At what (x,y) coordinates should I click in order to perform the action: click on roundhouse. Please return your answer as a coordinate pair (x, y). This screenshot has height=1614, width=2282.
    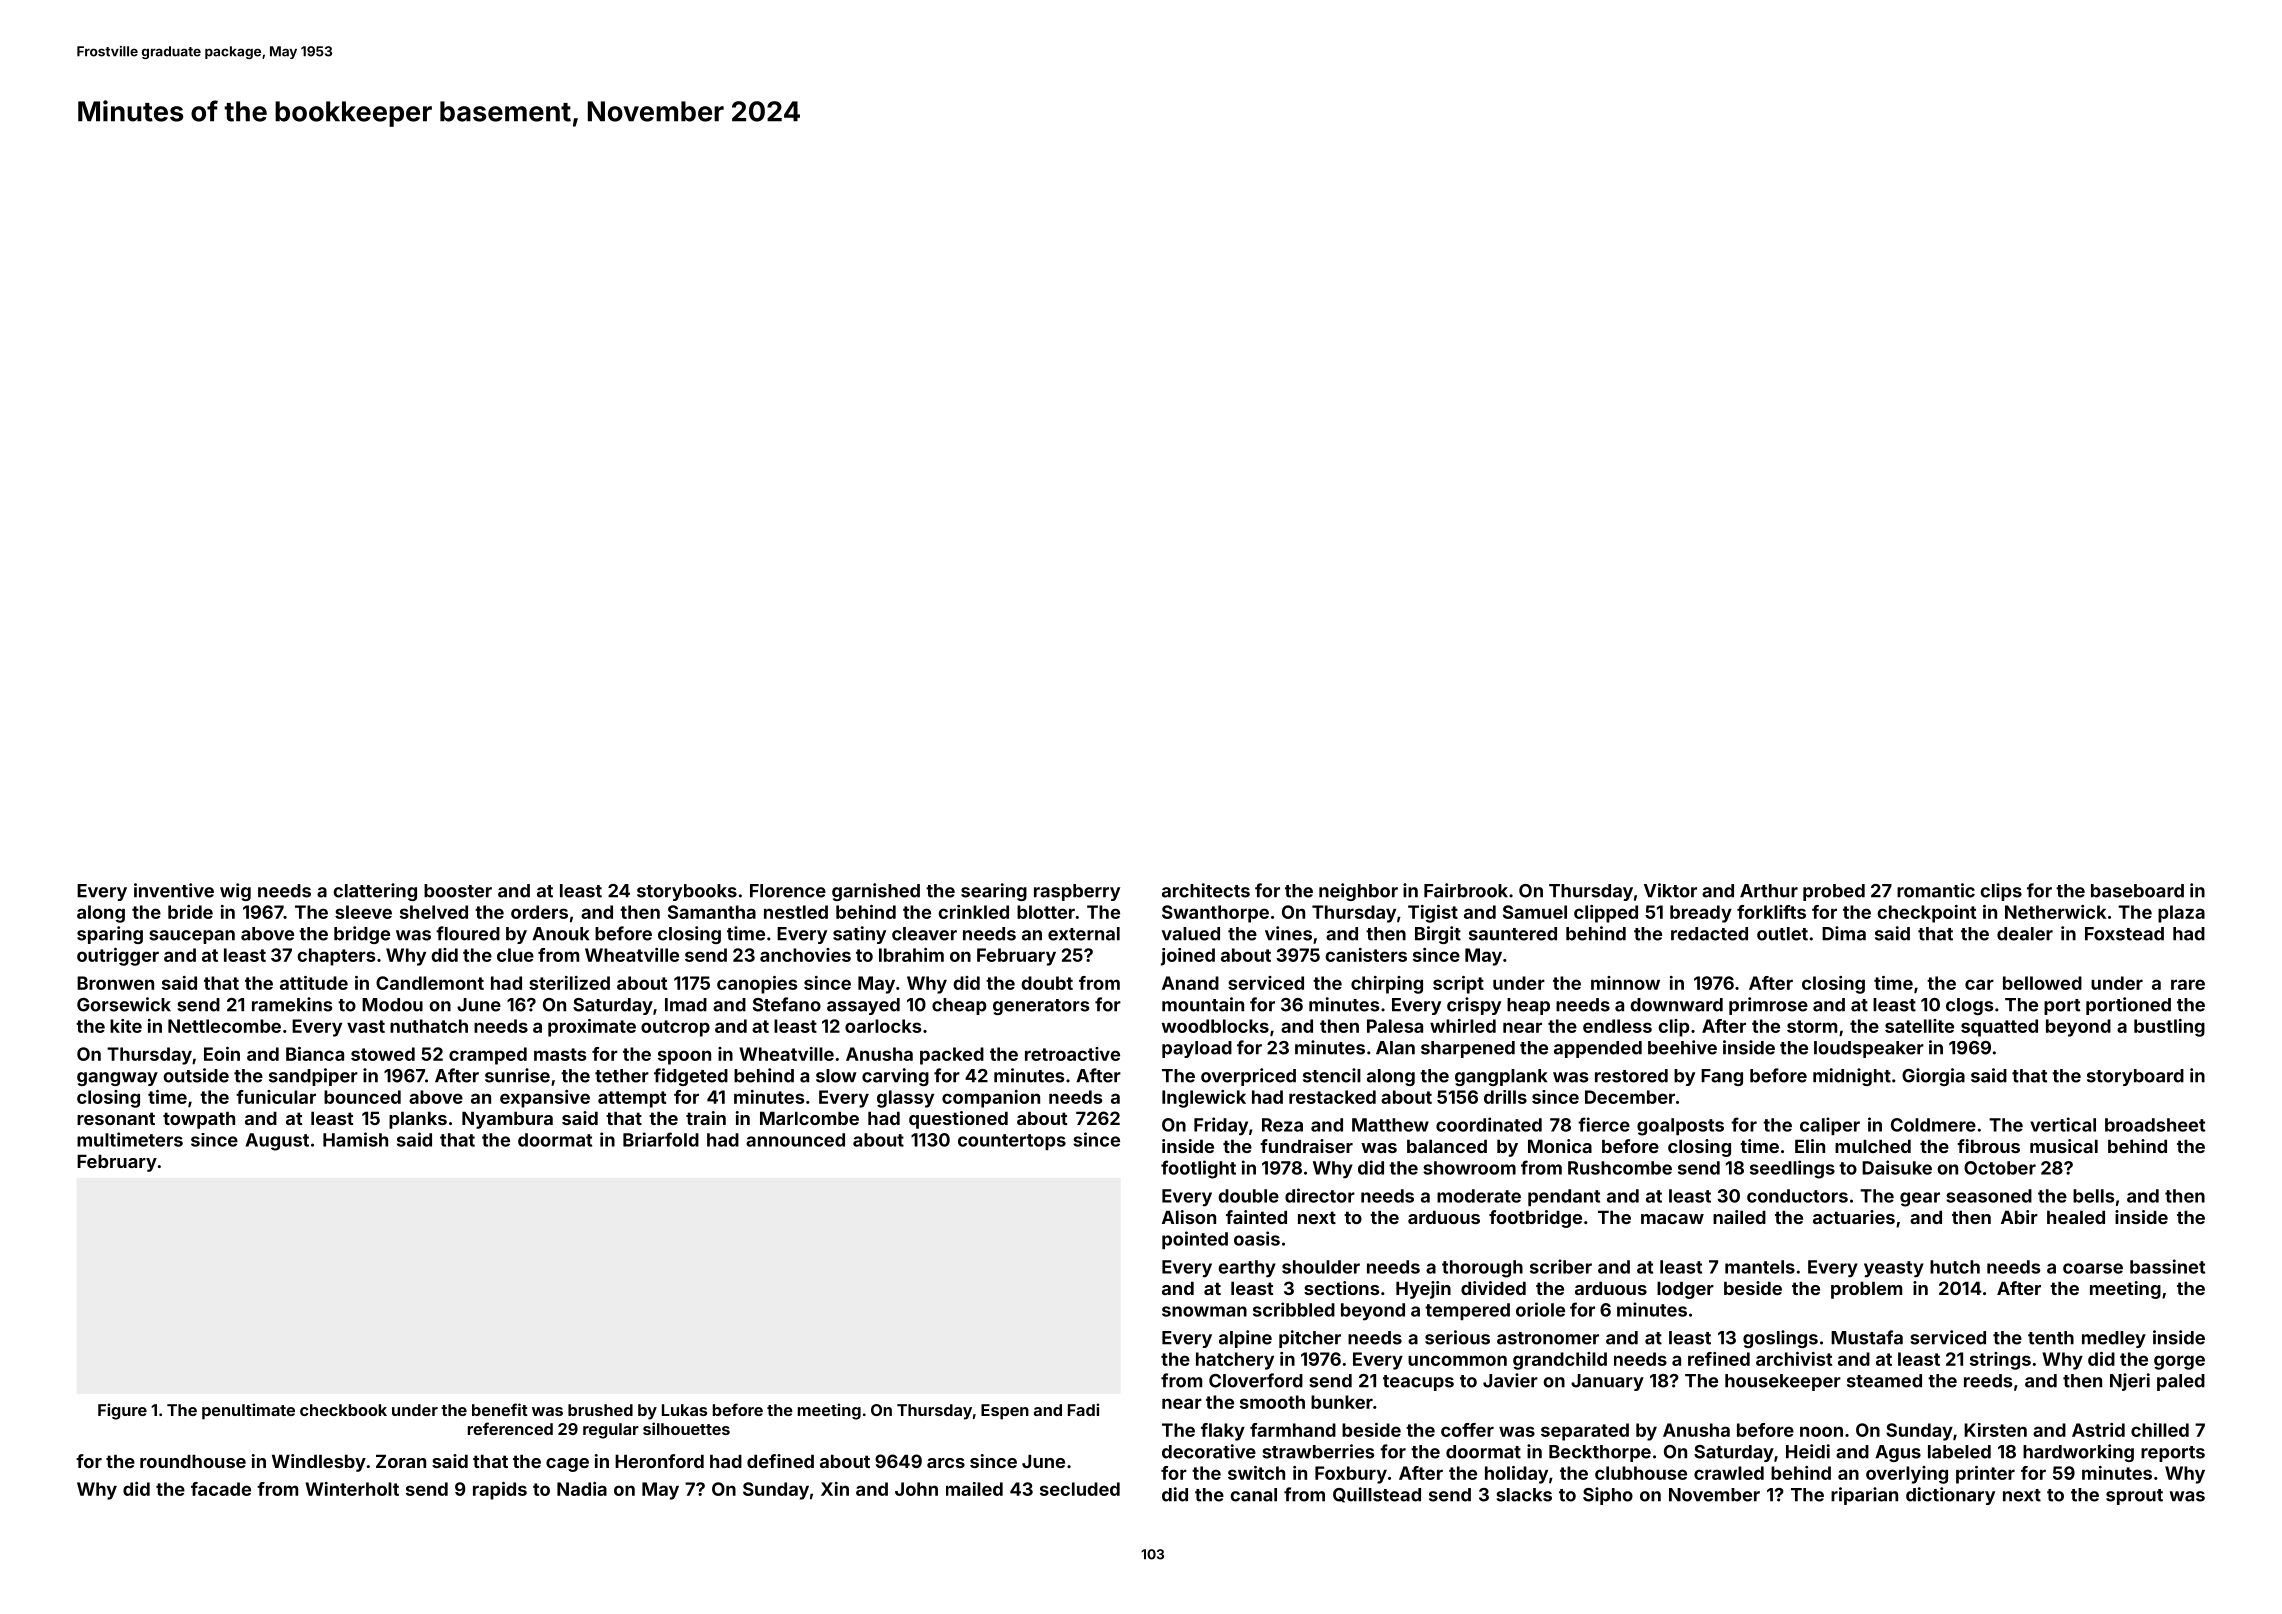
    Looking at the image, I should click on (193, 1461).
